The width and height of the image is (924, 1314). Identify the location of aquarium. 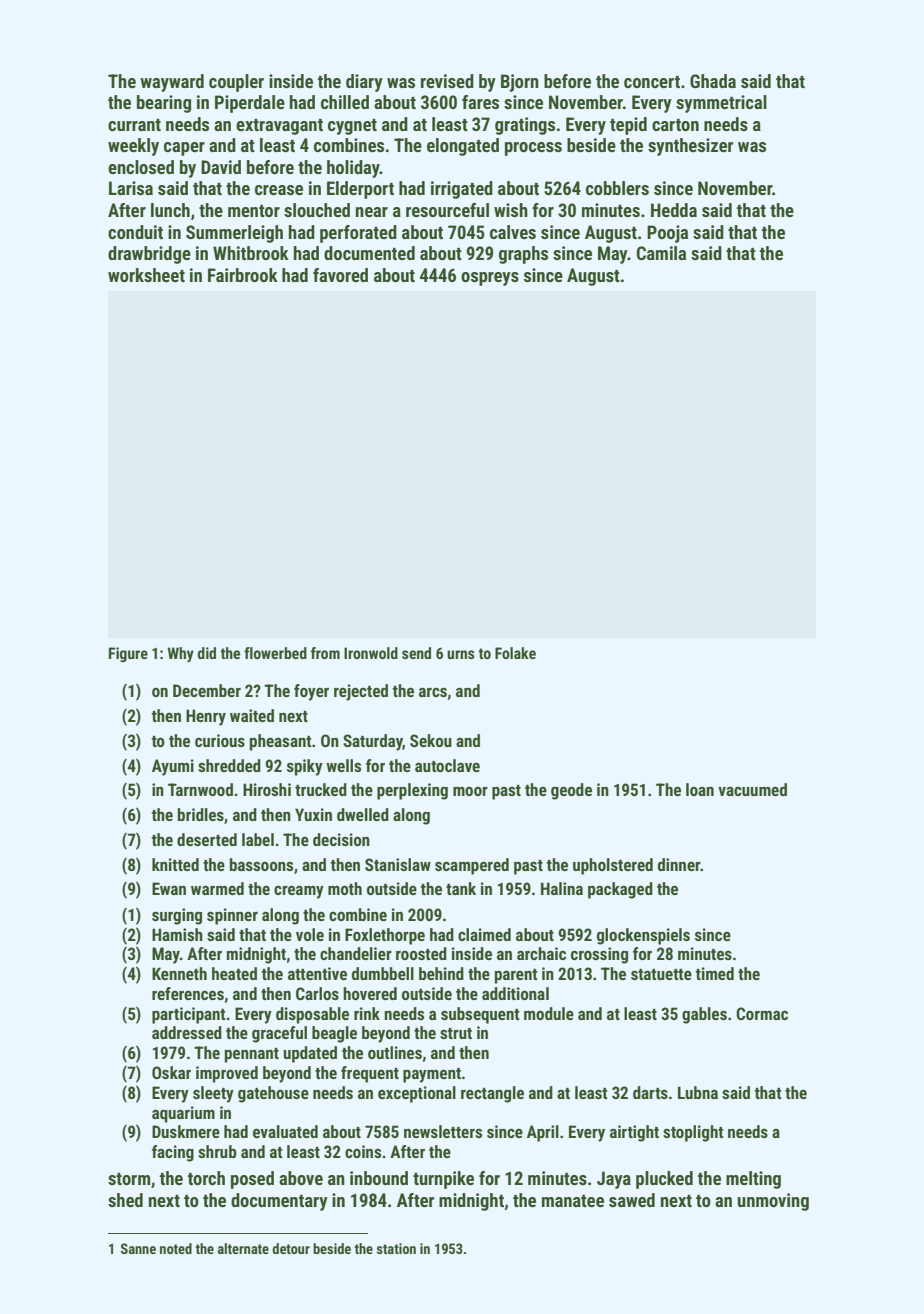
(183, 1114).
